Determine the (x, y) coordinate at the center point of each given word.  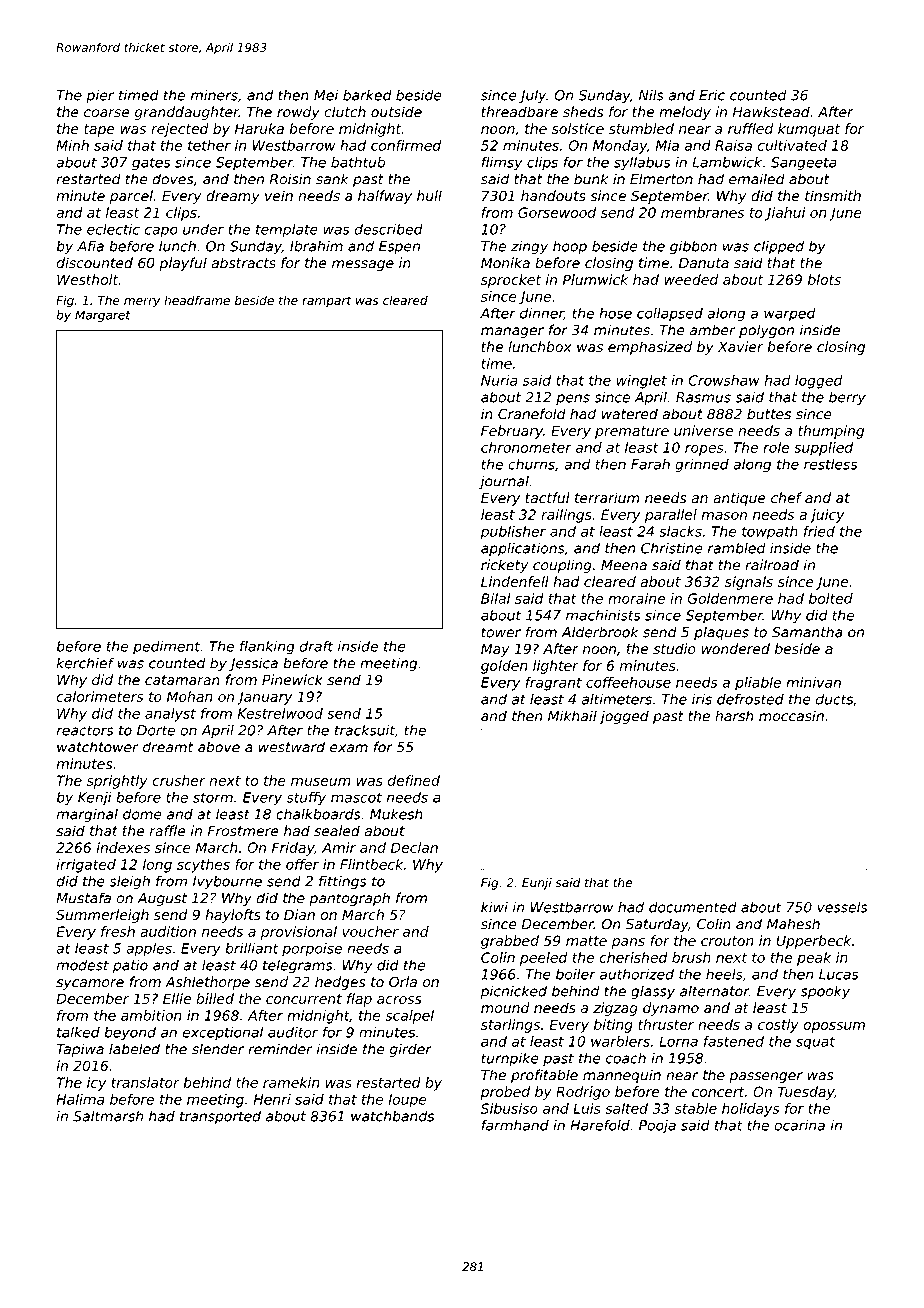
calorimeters (100, 696)
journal (504, 482)
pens (573, 399)
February (512, 432)
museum (321, 782)
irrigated (86, 866)
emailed (757, 179)
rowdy (298, 113)
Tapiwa (80, 1050)
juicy (827, 516)
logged (819, 382)
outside (396, 112)
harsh (734, 716)
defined (414, 780)
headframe (197, 300)
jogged (624, 717)
